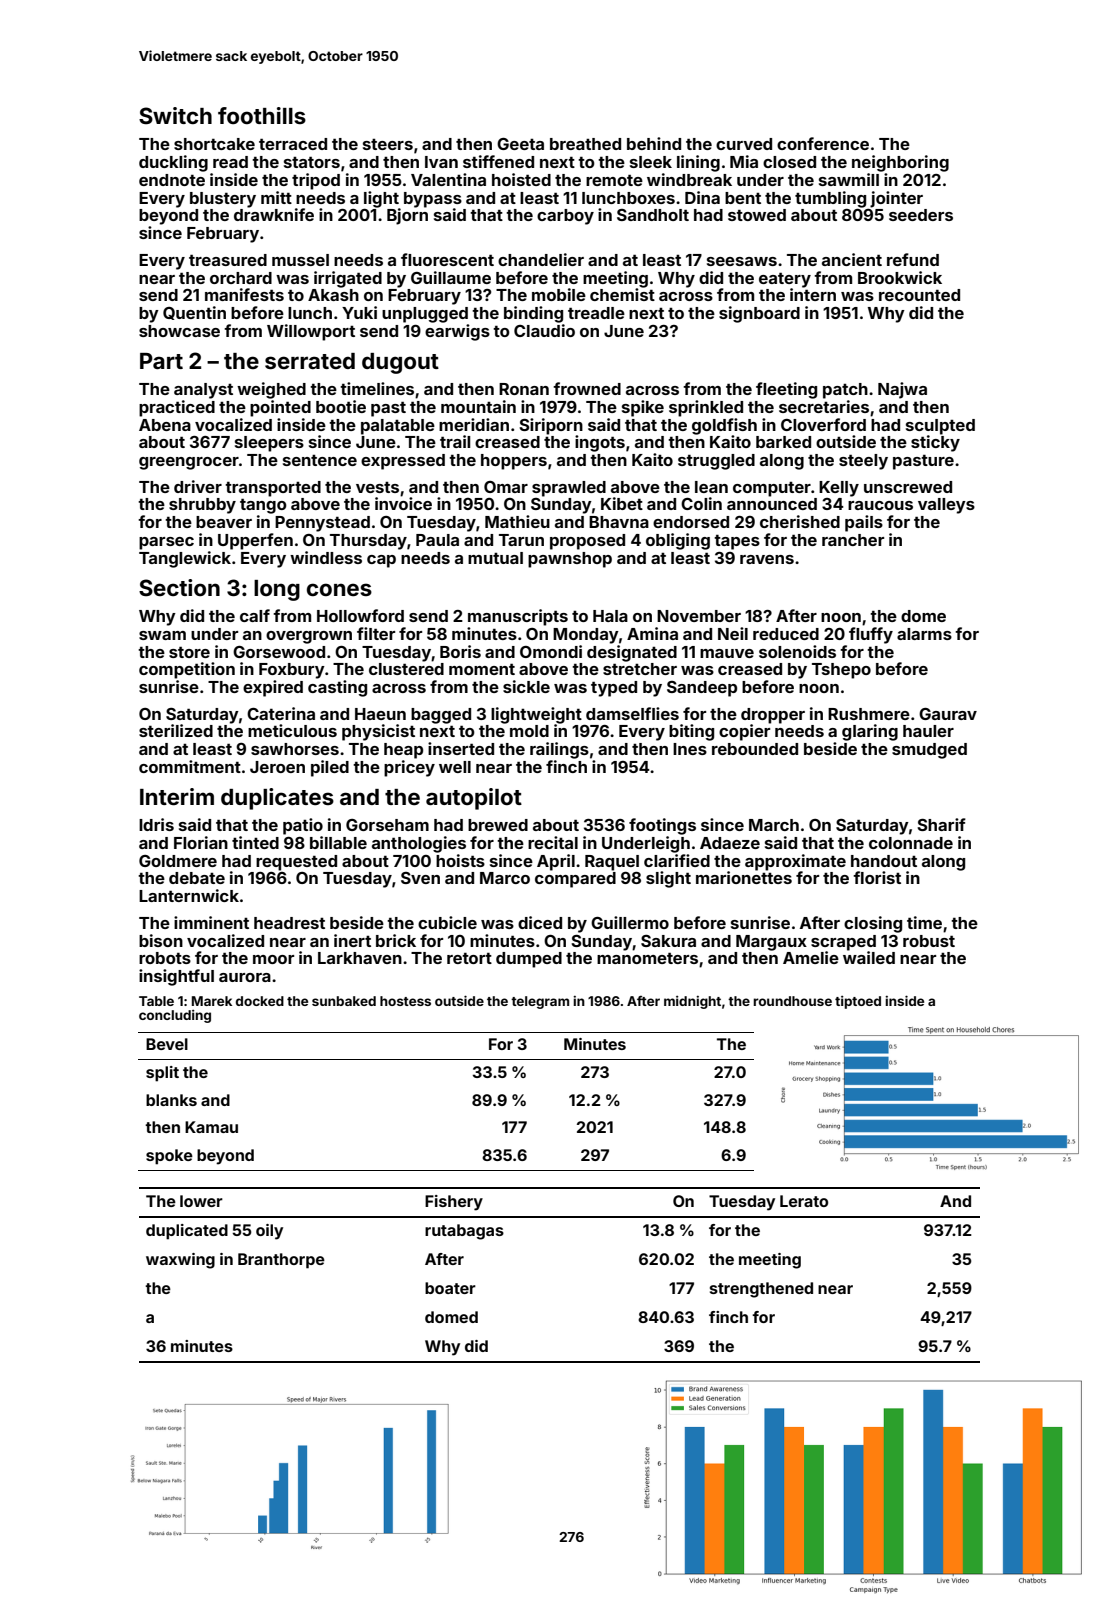  Describe the element at coordinates (450, 1288) in the screenshot. I see `boater` at that location.
